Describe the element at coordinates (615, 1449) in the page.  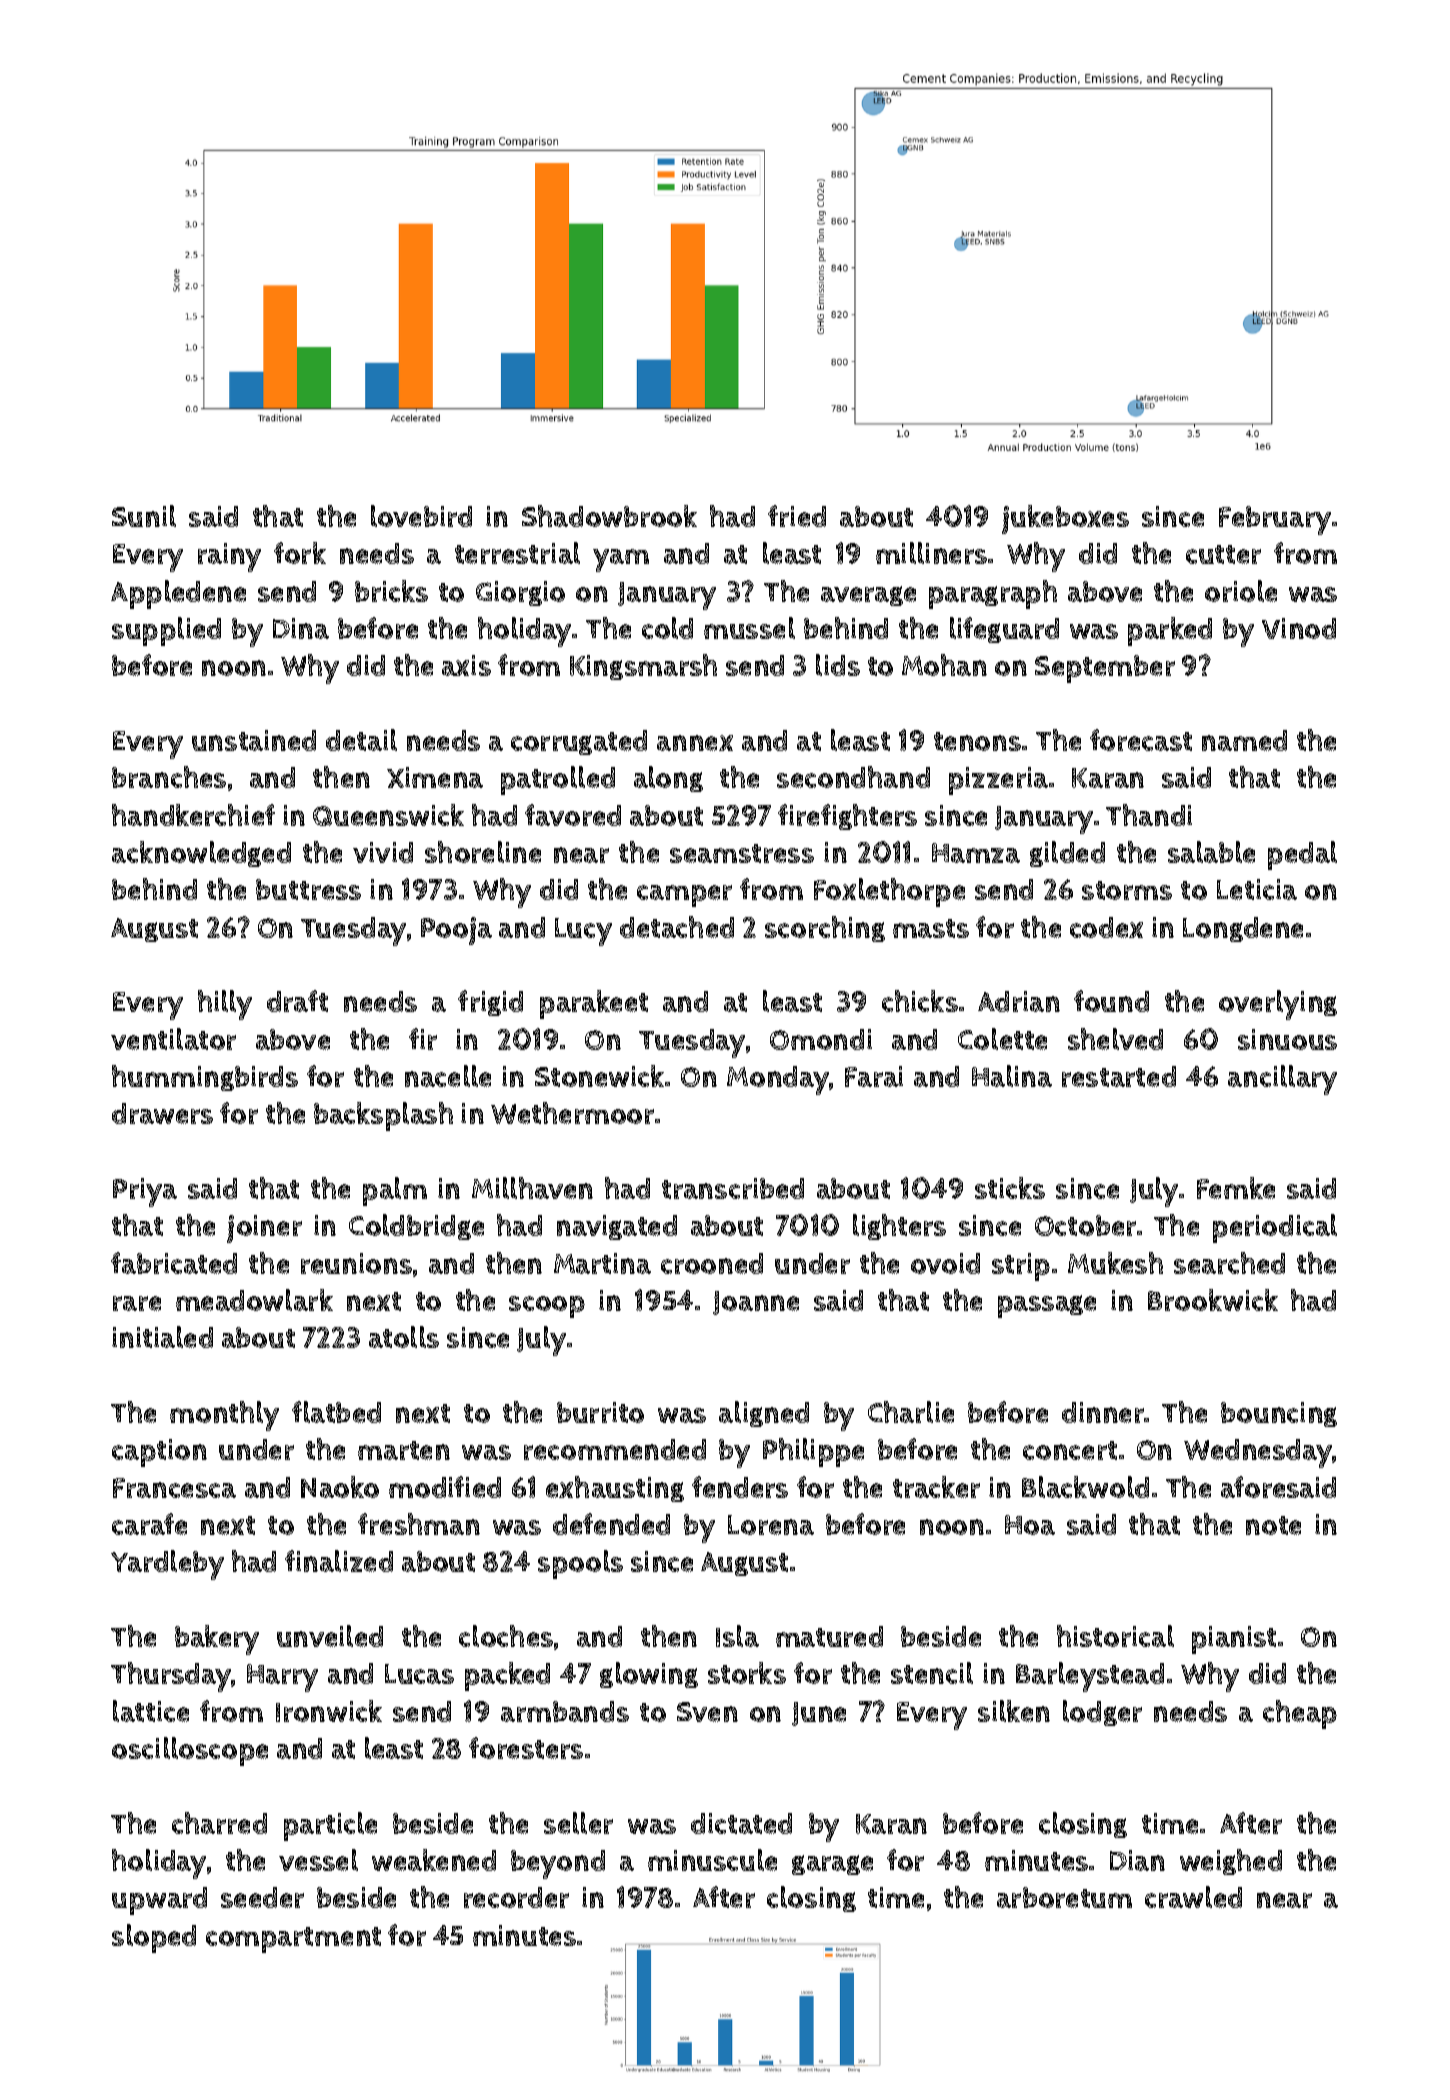
I see `recommended` at that location.
